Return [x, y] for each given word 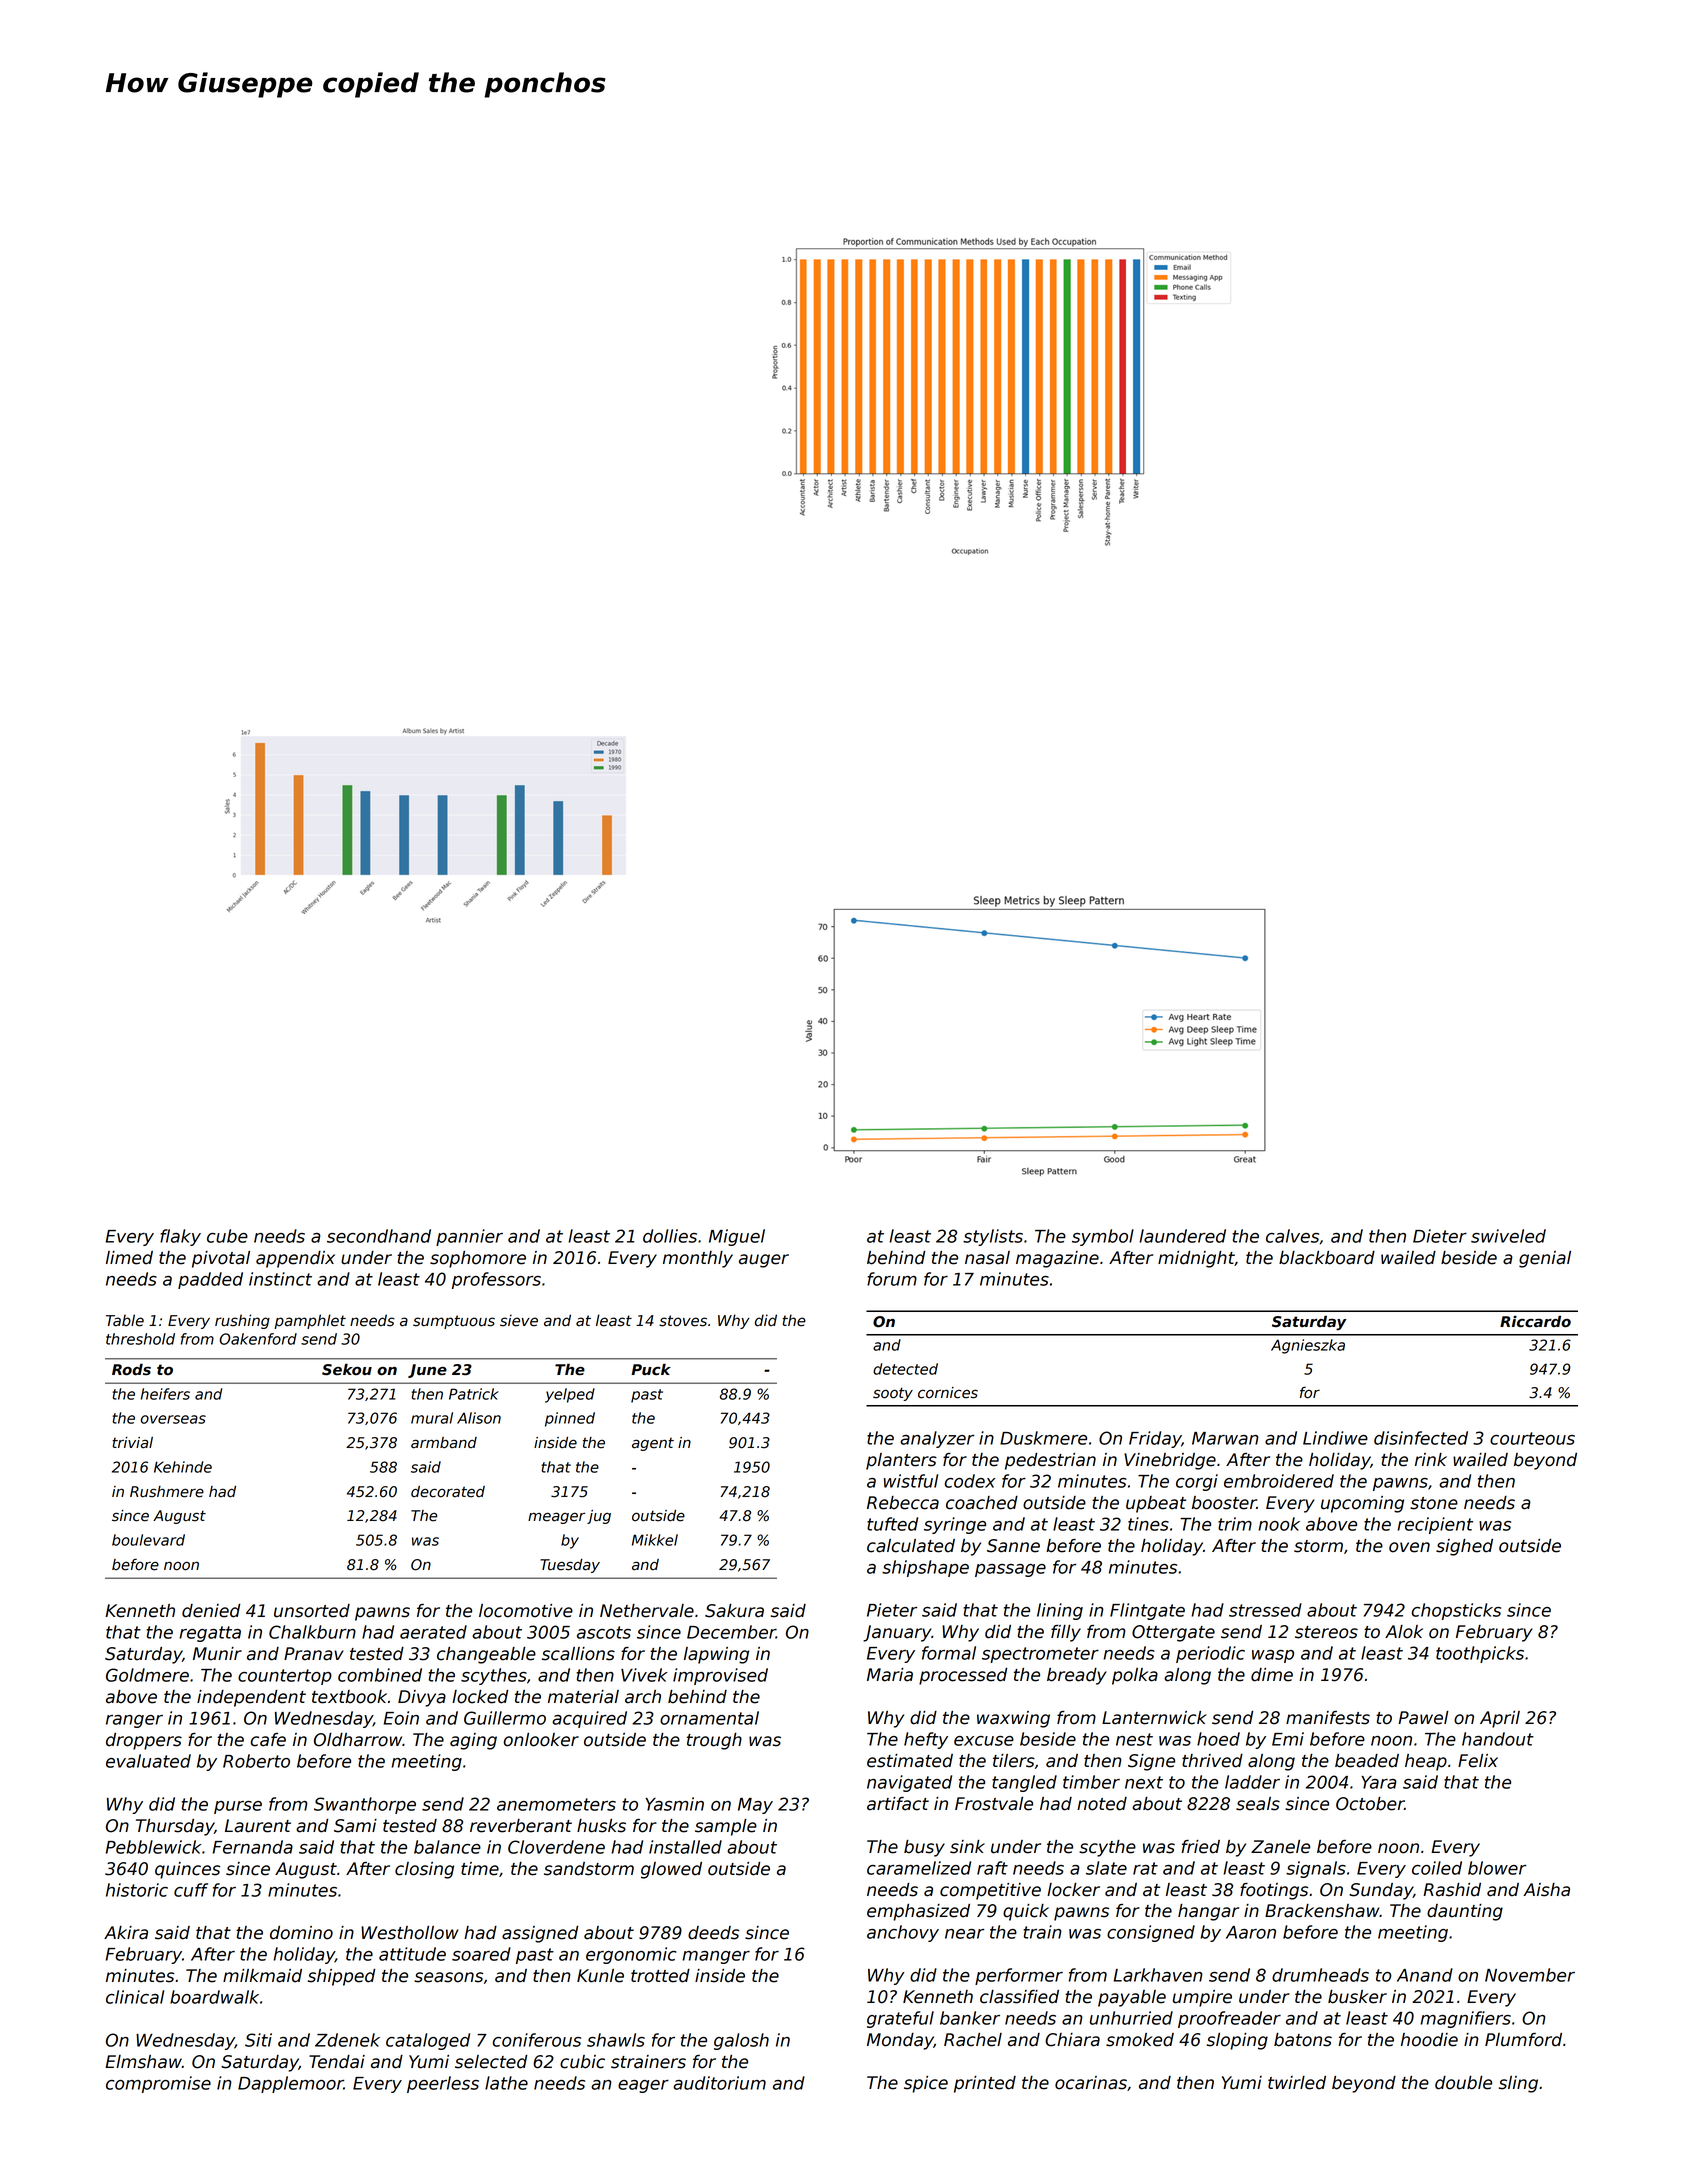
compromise [158, 2084]
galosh [741, 2041]
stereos [1326, 1632]
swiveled [1508, 1236]
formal [949, 1653]
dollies [670, 1236]
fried [1200, 1847]
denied [211, 1611]
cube [227, 1236]
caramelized [919, 1868]
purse [238, 1807]
